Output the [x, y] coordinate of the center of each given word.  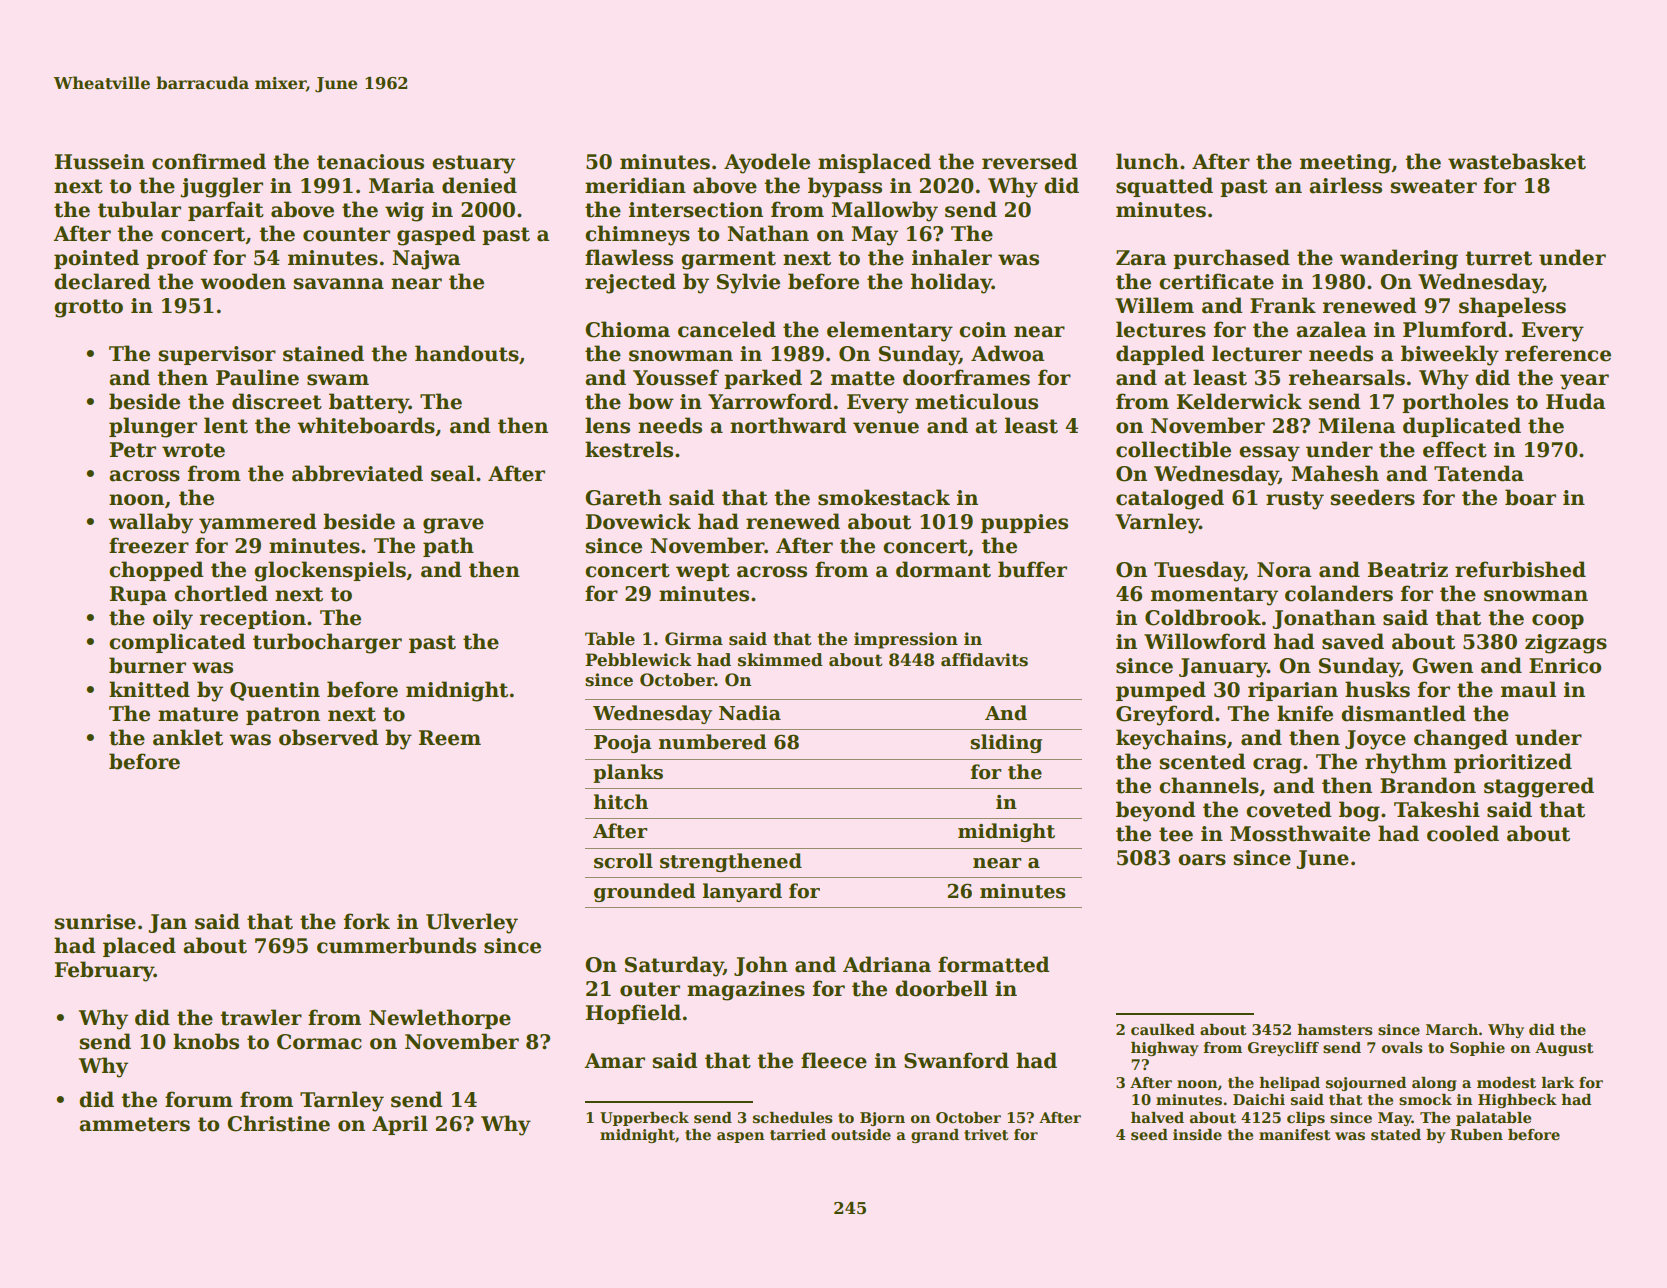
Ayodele [767, 163]
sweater [1433, 186]
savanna [338, 284]
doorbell [941, 988]
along [1434, 1084]
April [400, 1125]
